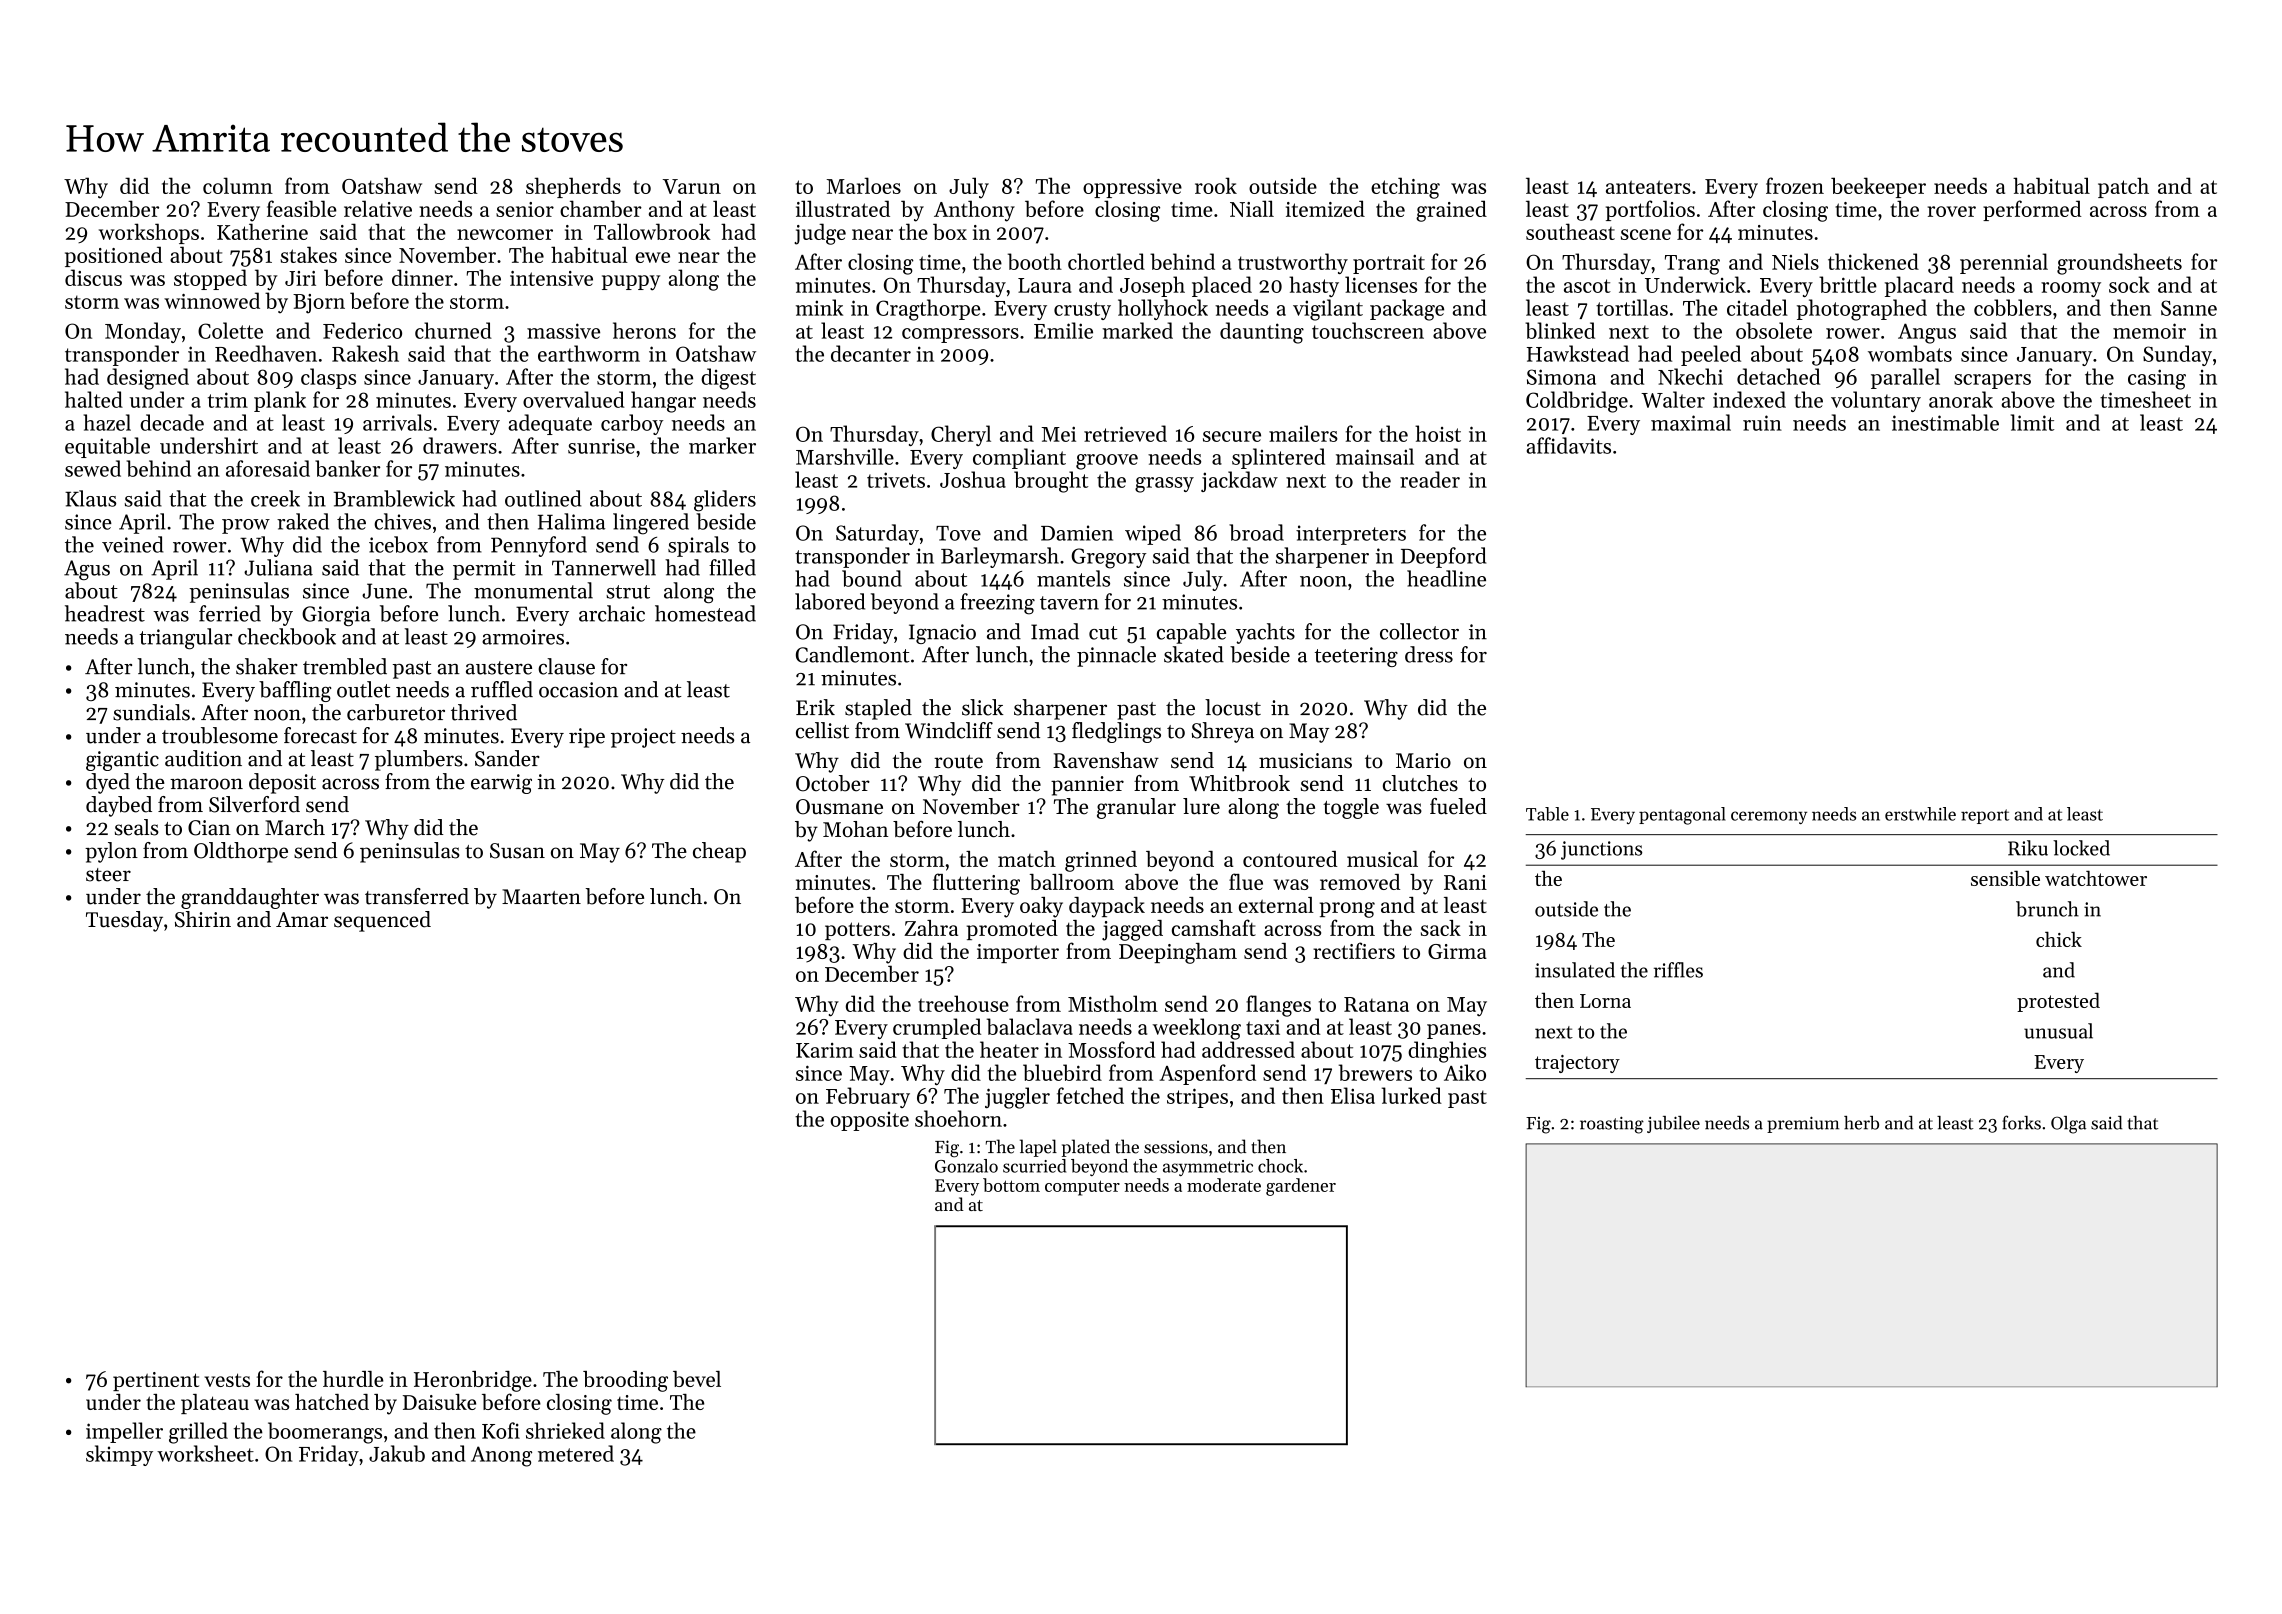 The height and width of the document is (1614, 2282). I want to click on jackdaw, so click(1239, 481).
